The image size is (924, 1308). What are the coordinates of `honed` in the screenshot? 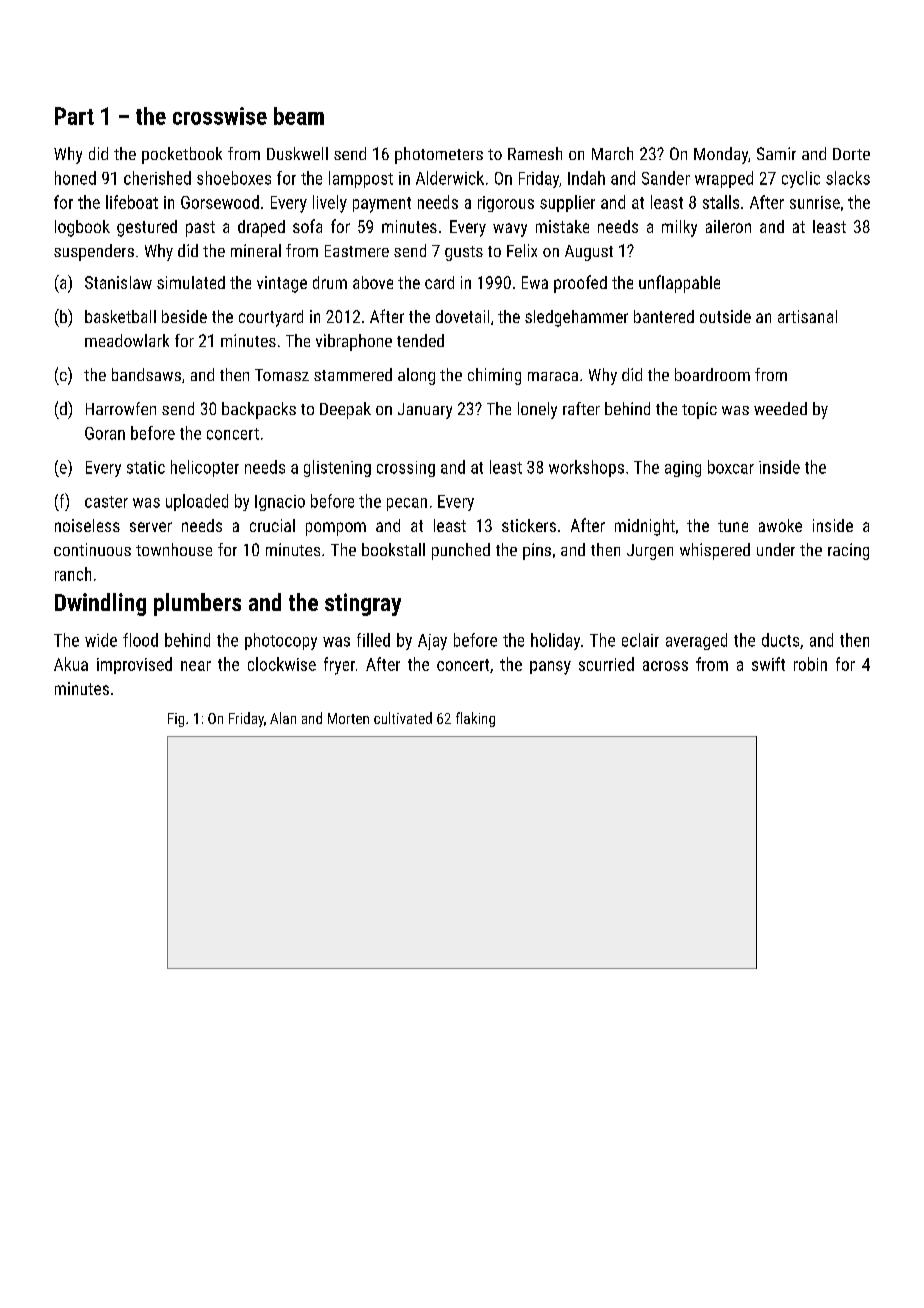 It's located at (75, 178).
